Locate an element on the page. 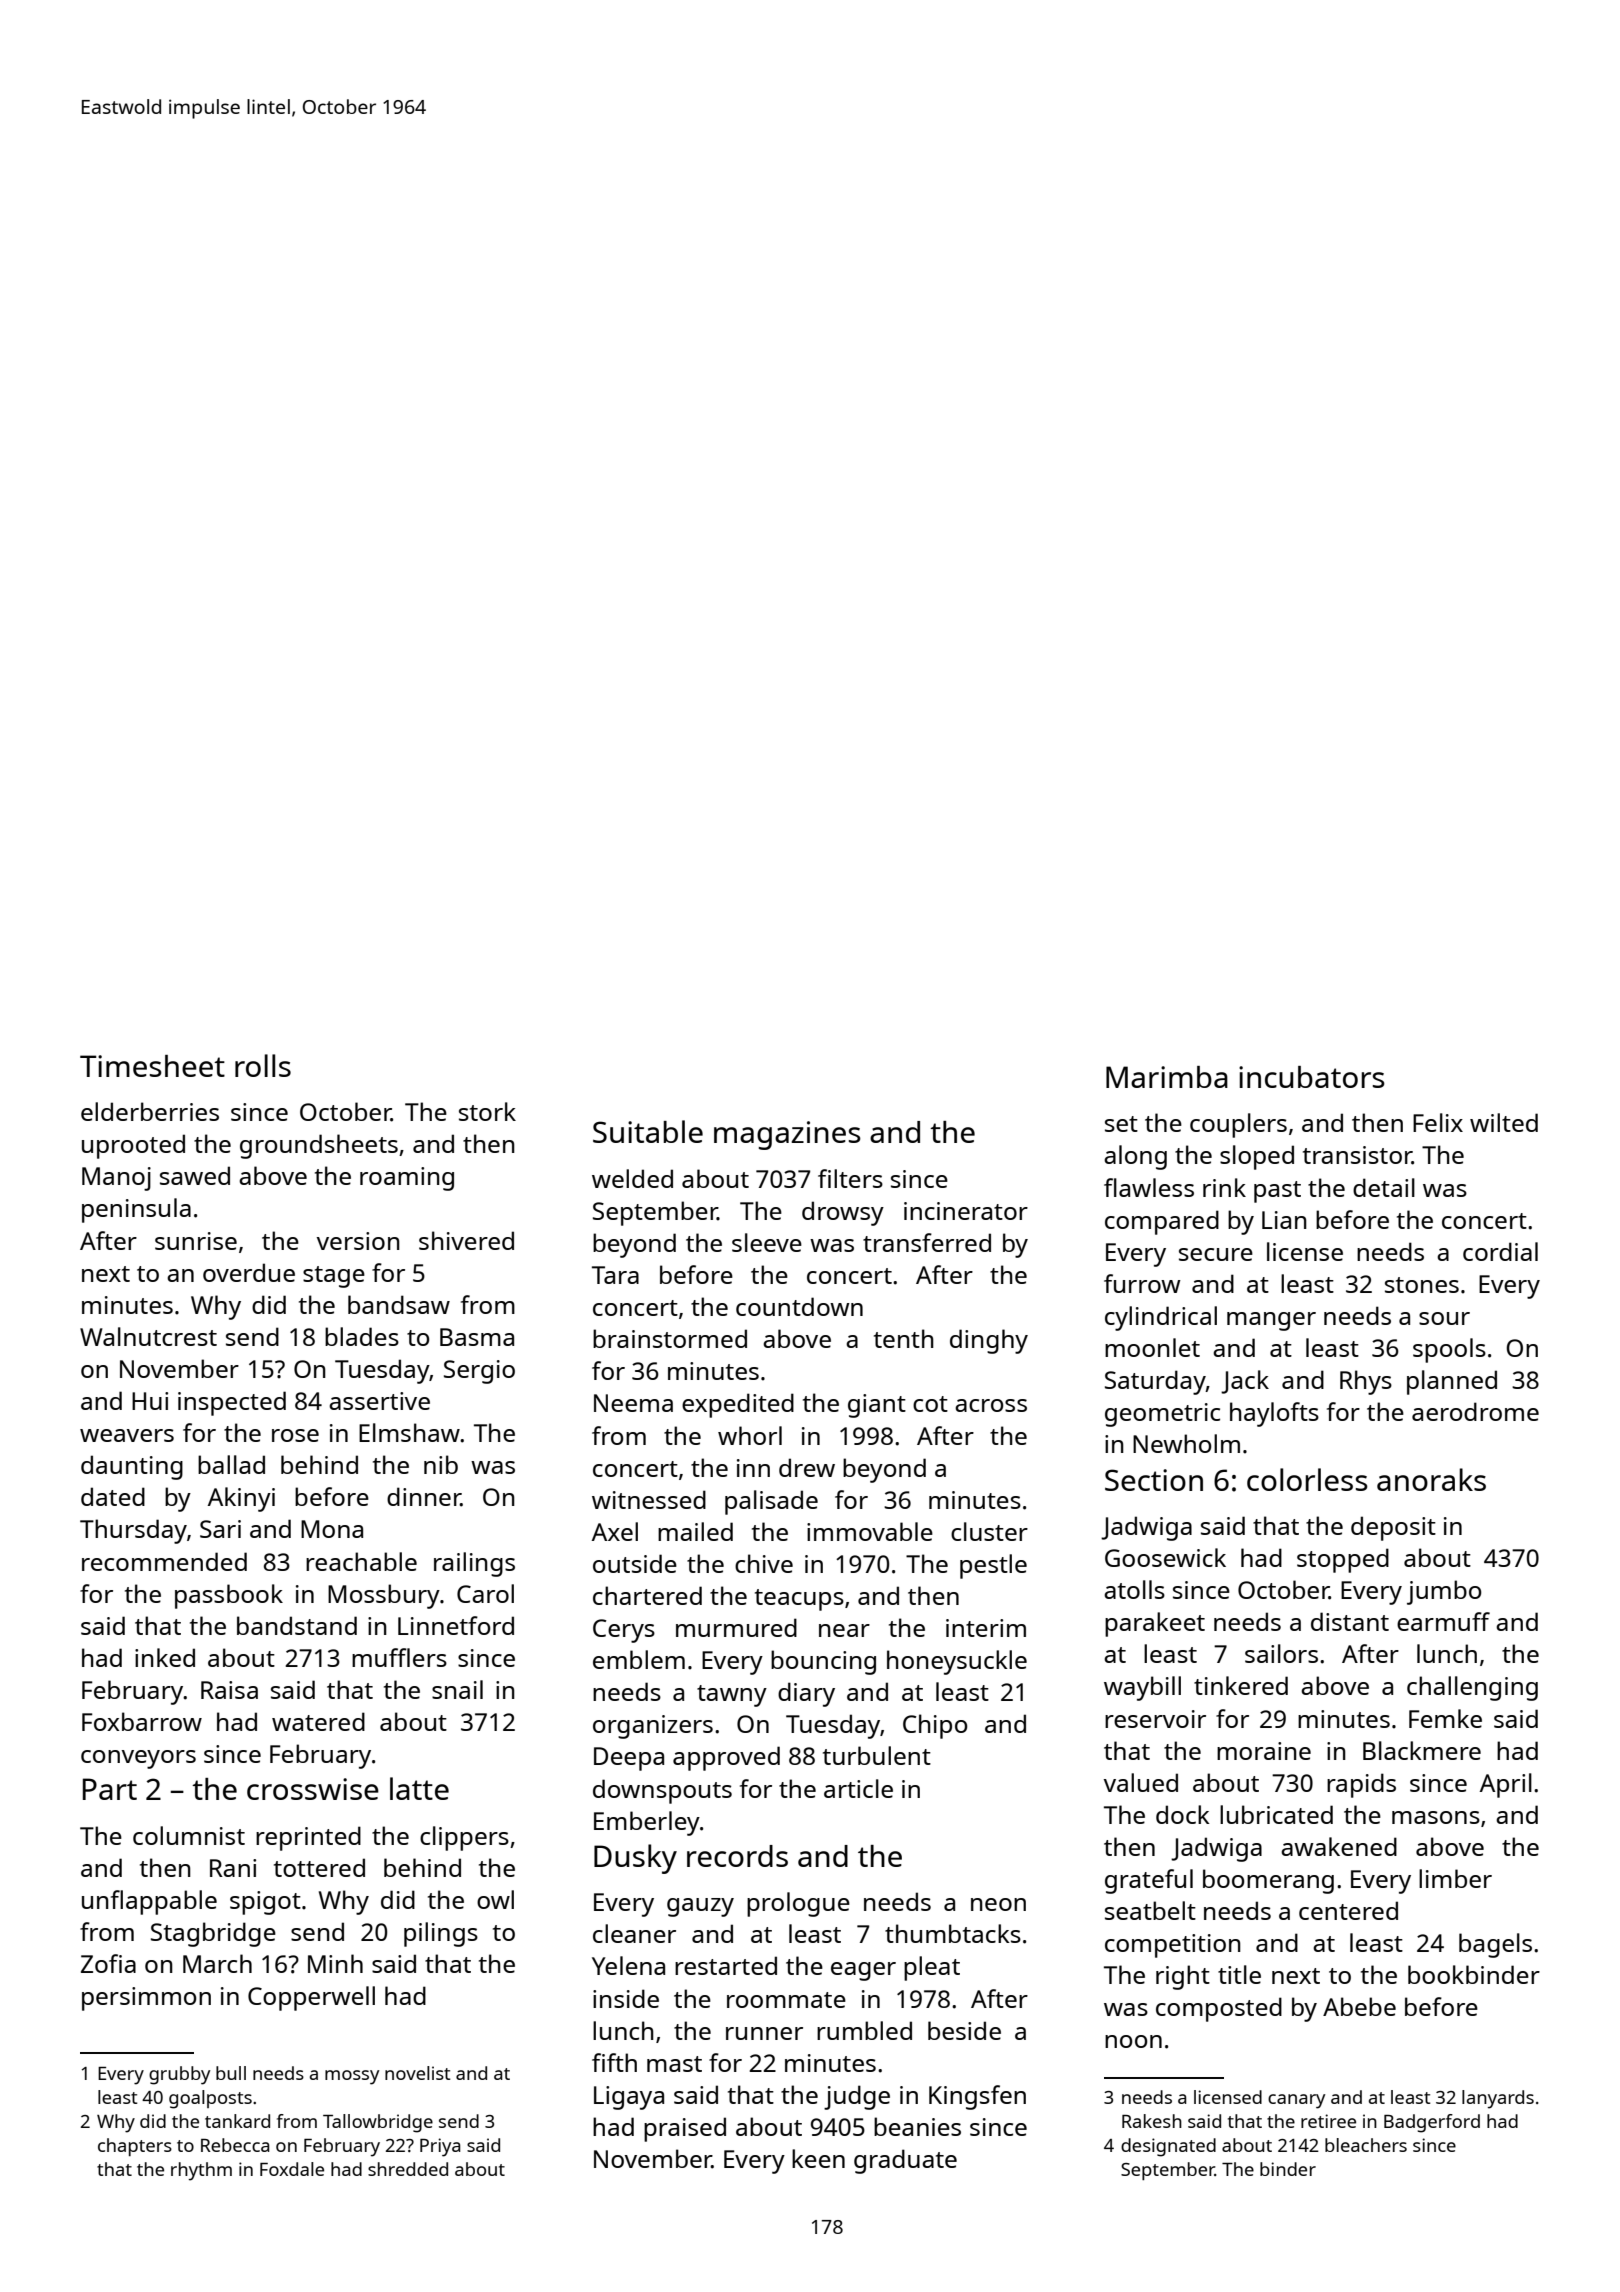  Rhys is located at coordinates (1366, 1382).
